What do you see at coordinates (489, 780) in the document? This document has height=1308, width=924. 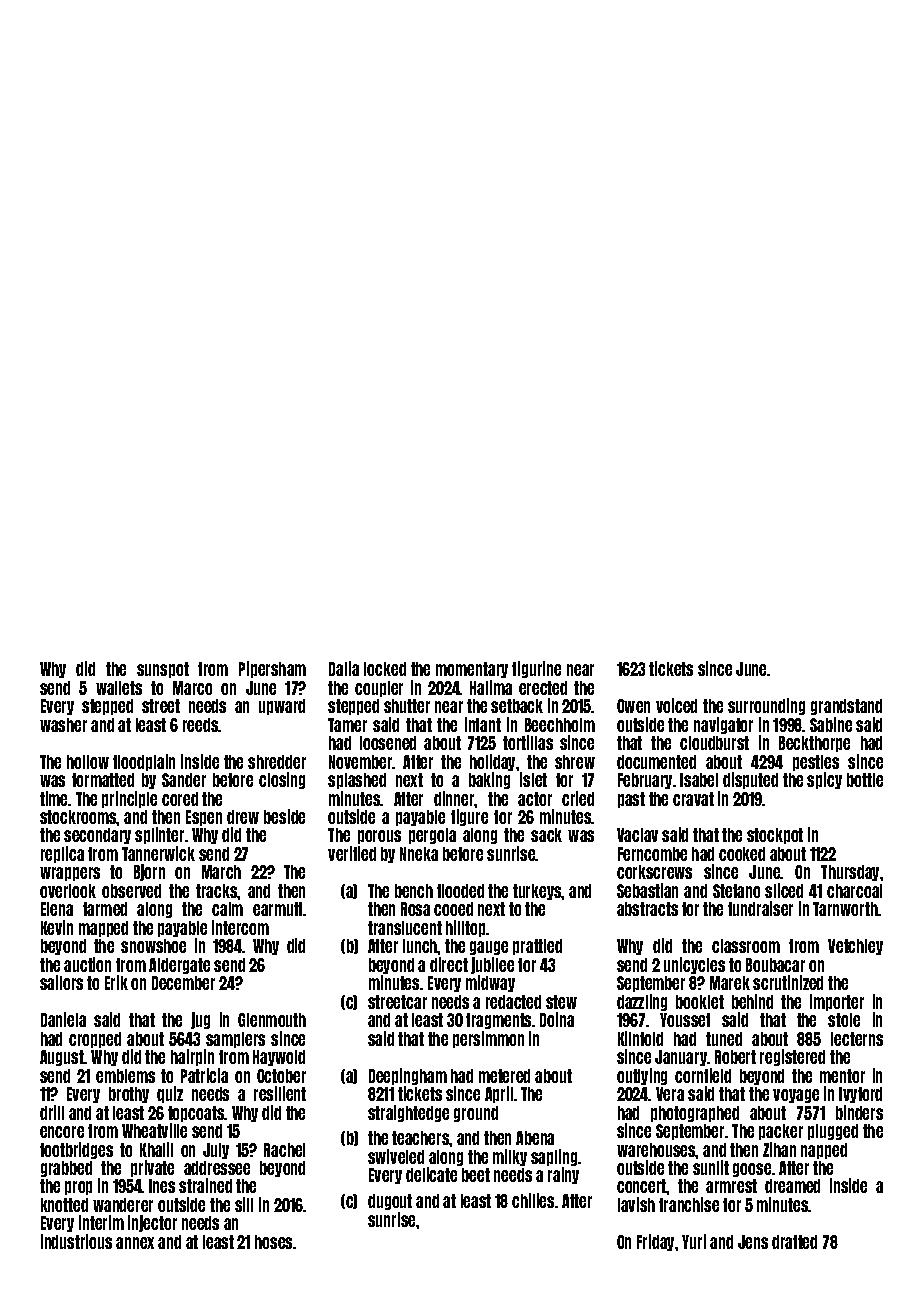 I see `baking` at bounding box center [489, 780].
